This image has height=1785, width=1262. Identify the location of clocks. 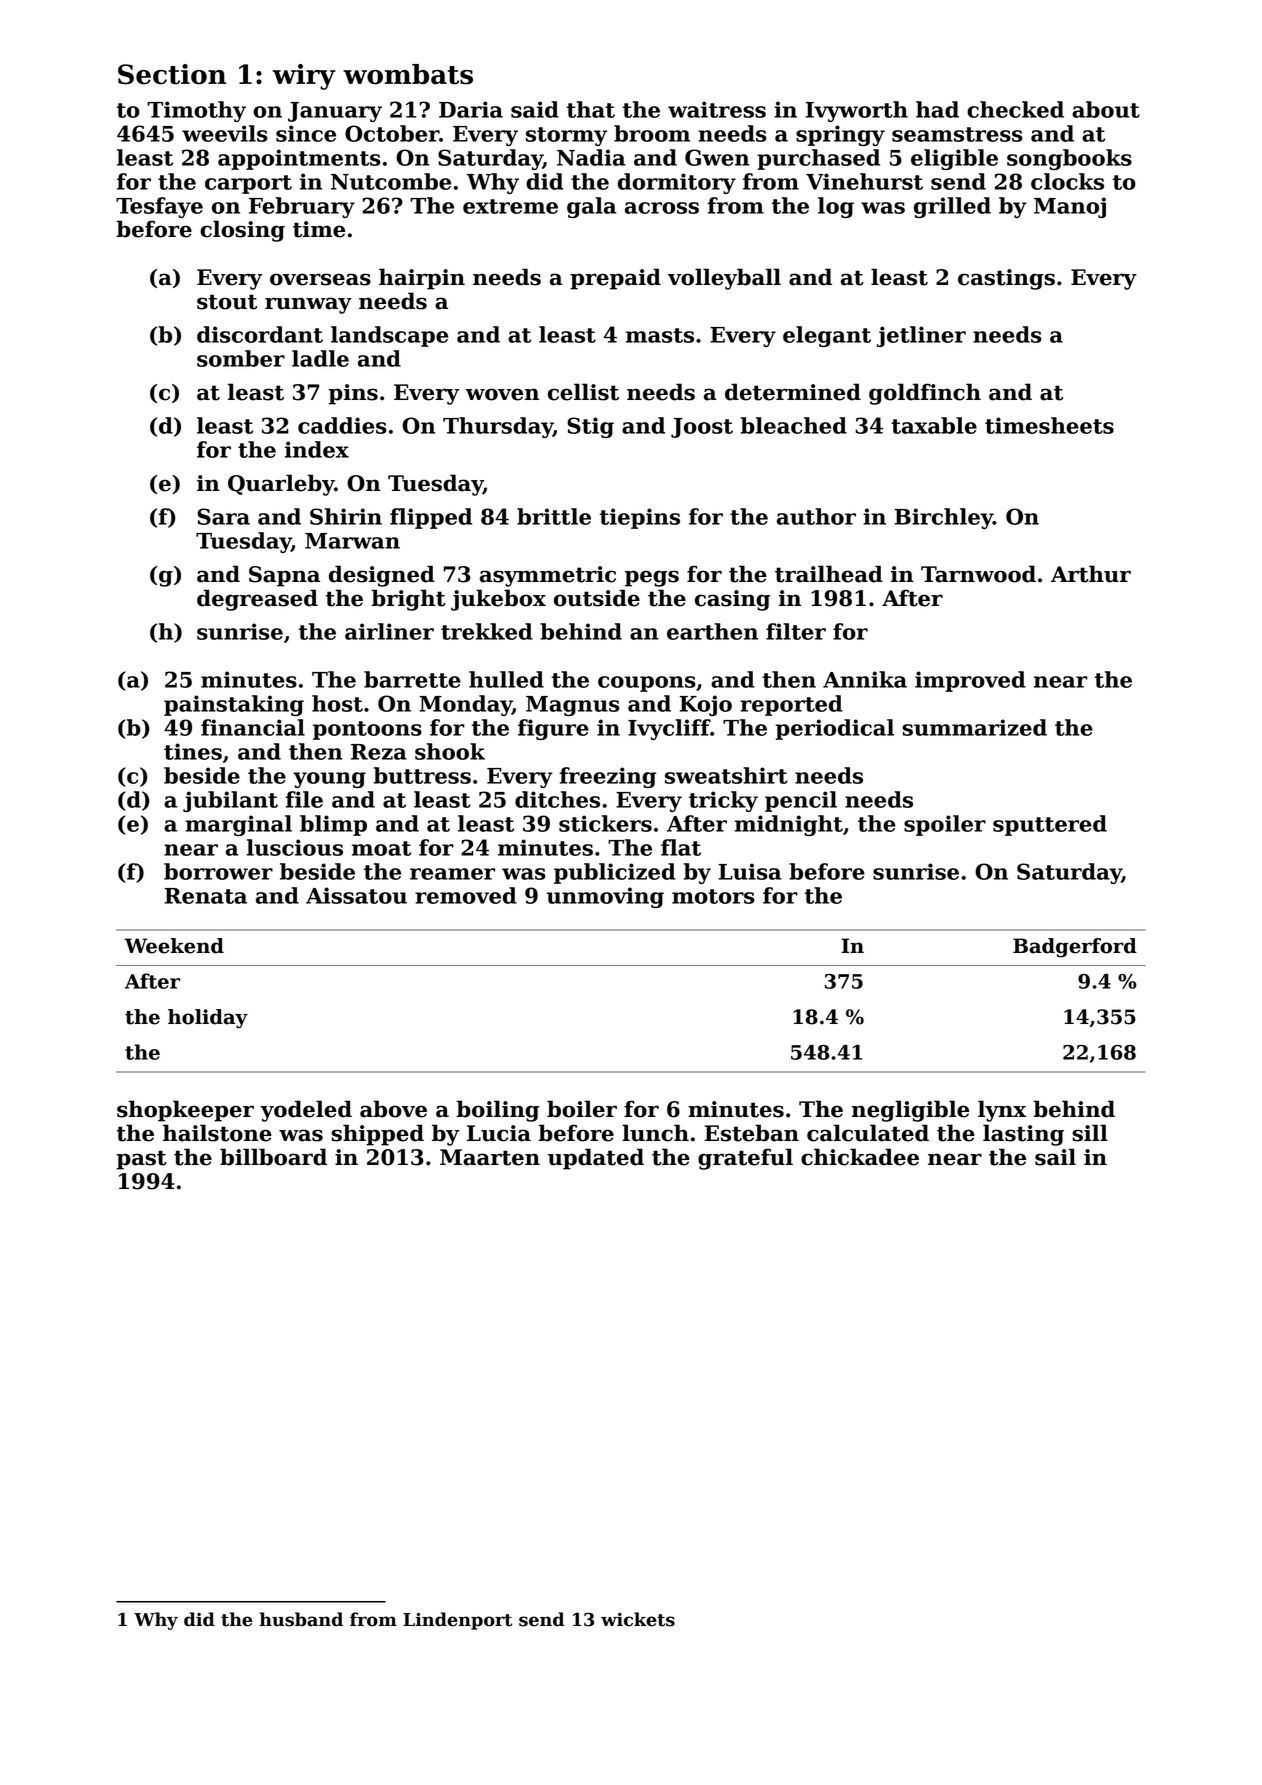
(1067, 181).
